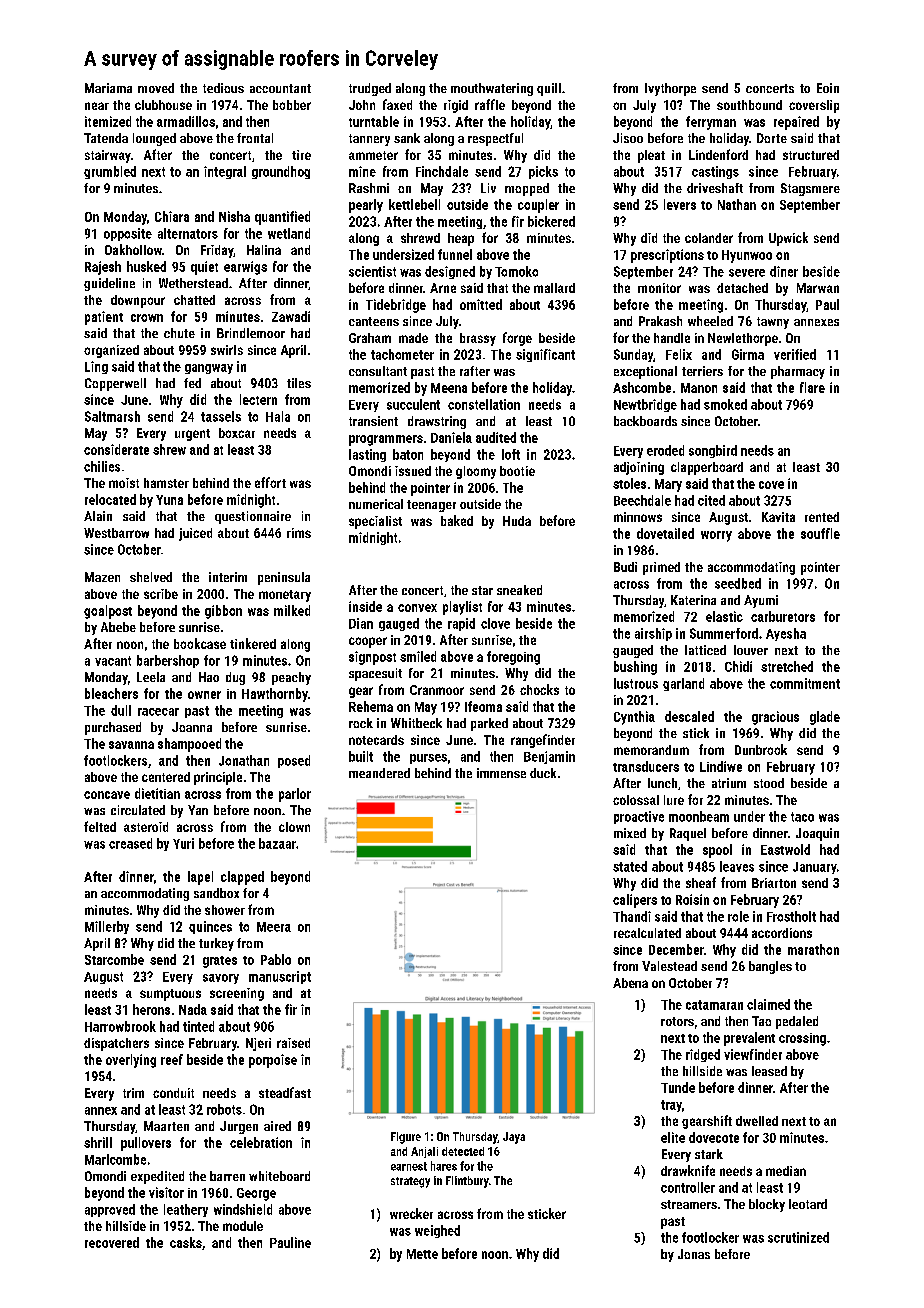  What do you see at coordinates (186, 1242) in the image?
I see `casks` at bounding box center [186, 1242].
